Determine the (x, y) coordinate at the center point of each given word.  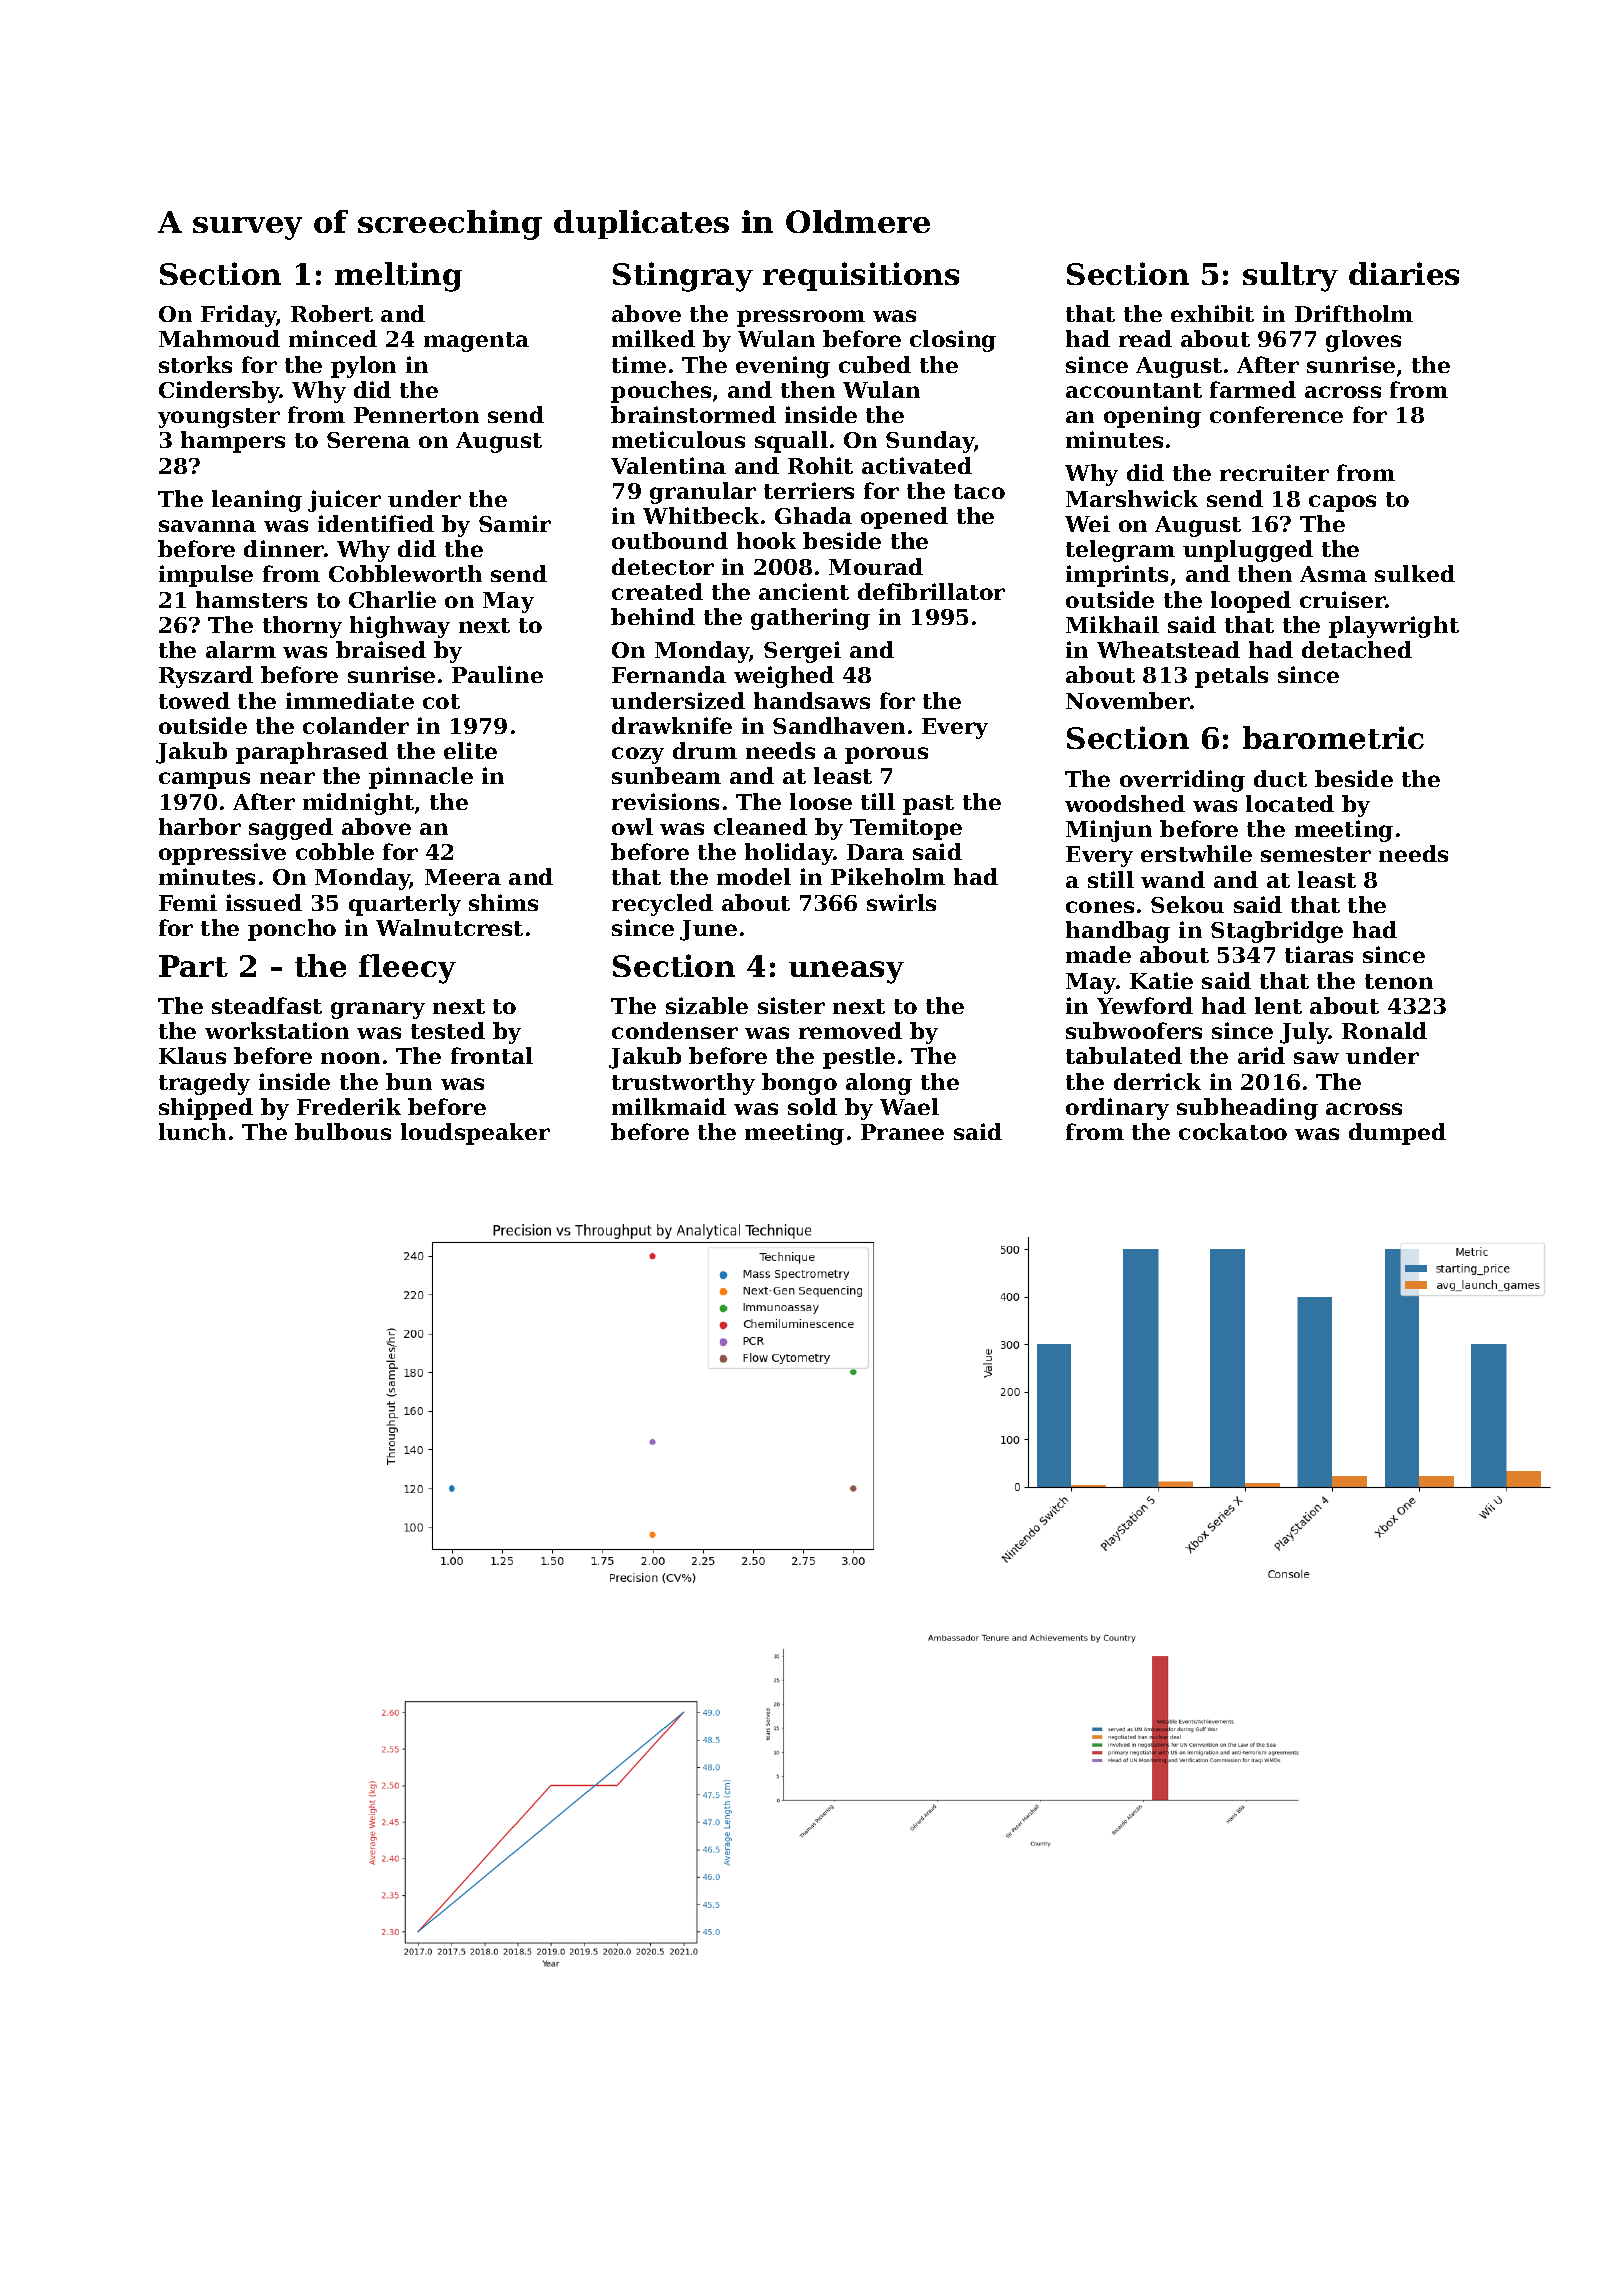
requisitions (861, 276)
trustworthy (683, 1084)
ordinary (1117, 1109)
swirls (901, 902)
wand (1173, 879)
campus (204, 780)
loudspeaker (475, 1134)
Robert (332, 313)
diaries (1404, 273)
